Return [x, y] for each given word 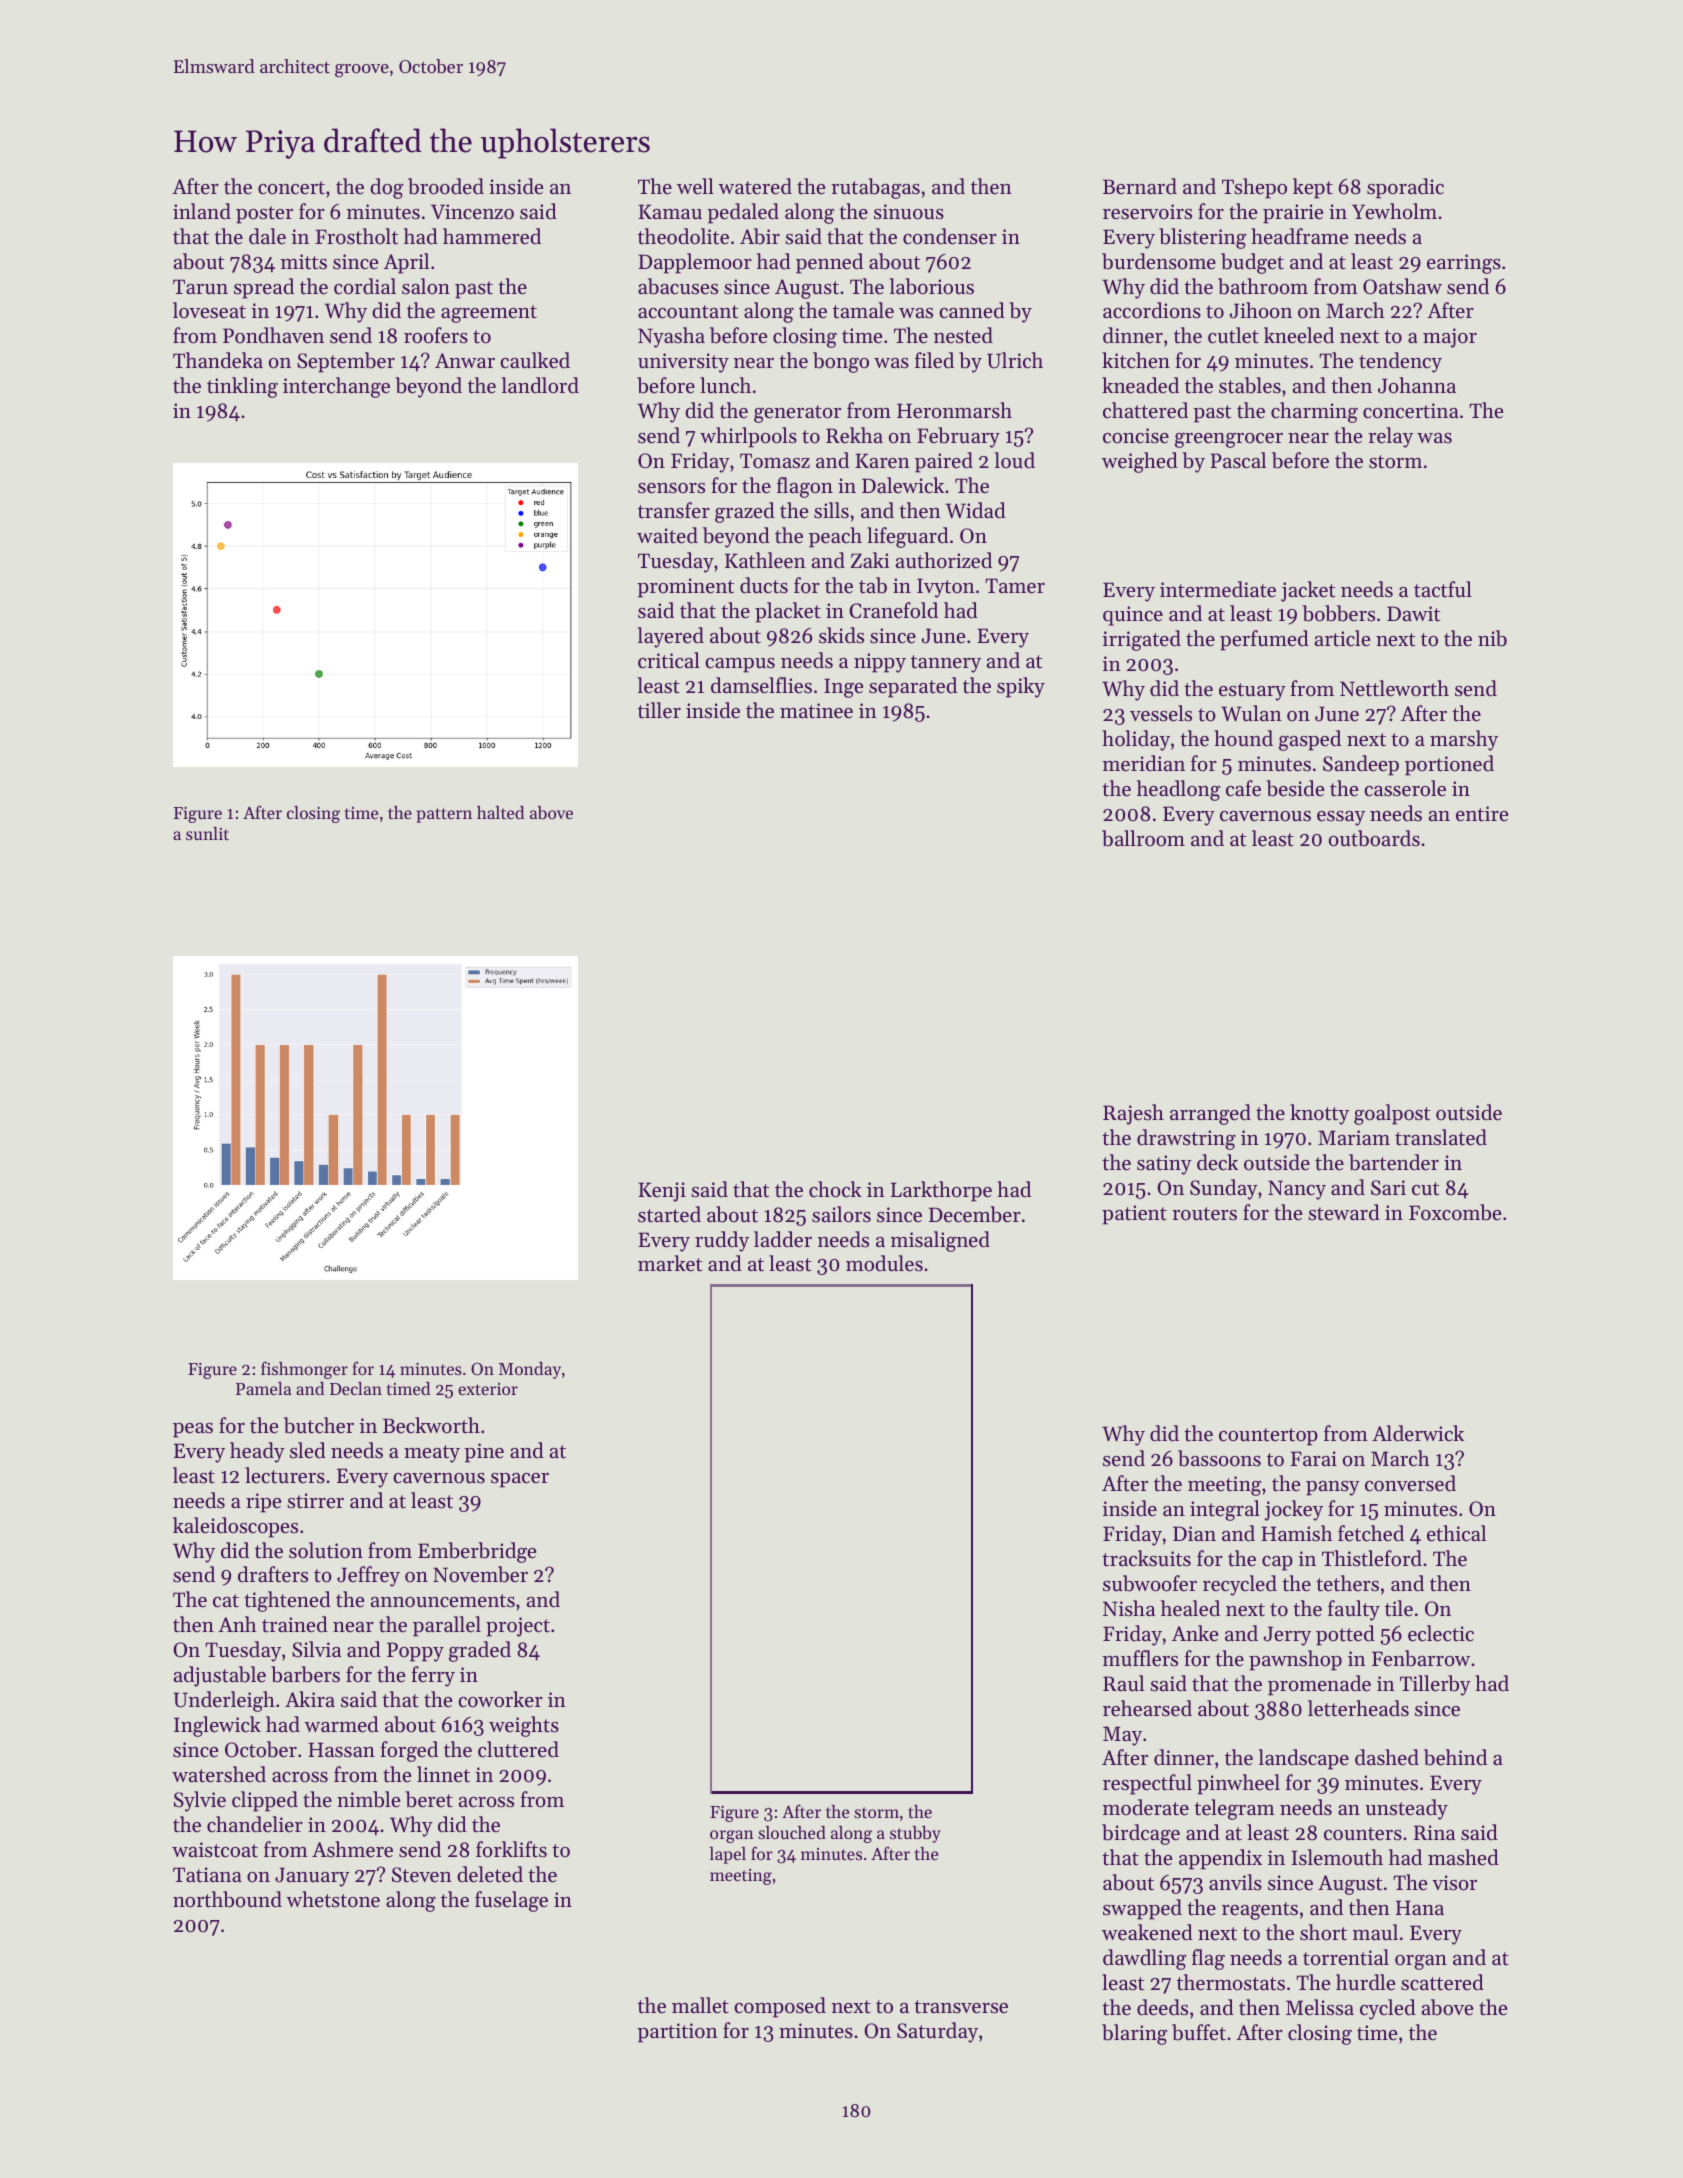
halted [500, 812]
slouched [792, 1832]
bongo [841, 362]
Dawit [1413, 614]
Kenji [662, 1192]
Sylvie [200, 1801]
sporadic [1405, 188]
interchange [336, 387]
